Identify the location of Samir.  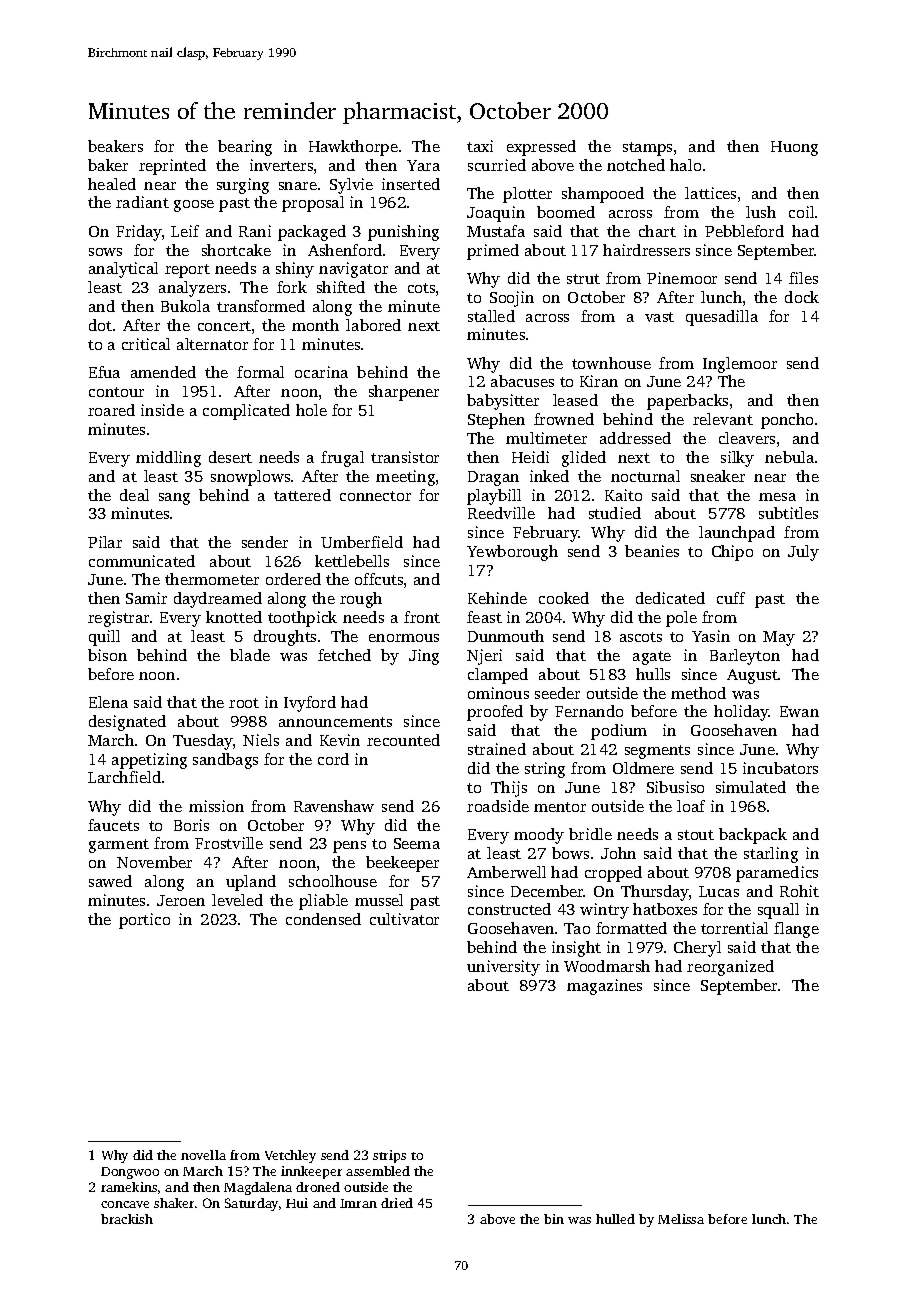
(146, 598).
